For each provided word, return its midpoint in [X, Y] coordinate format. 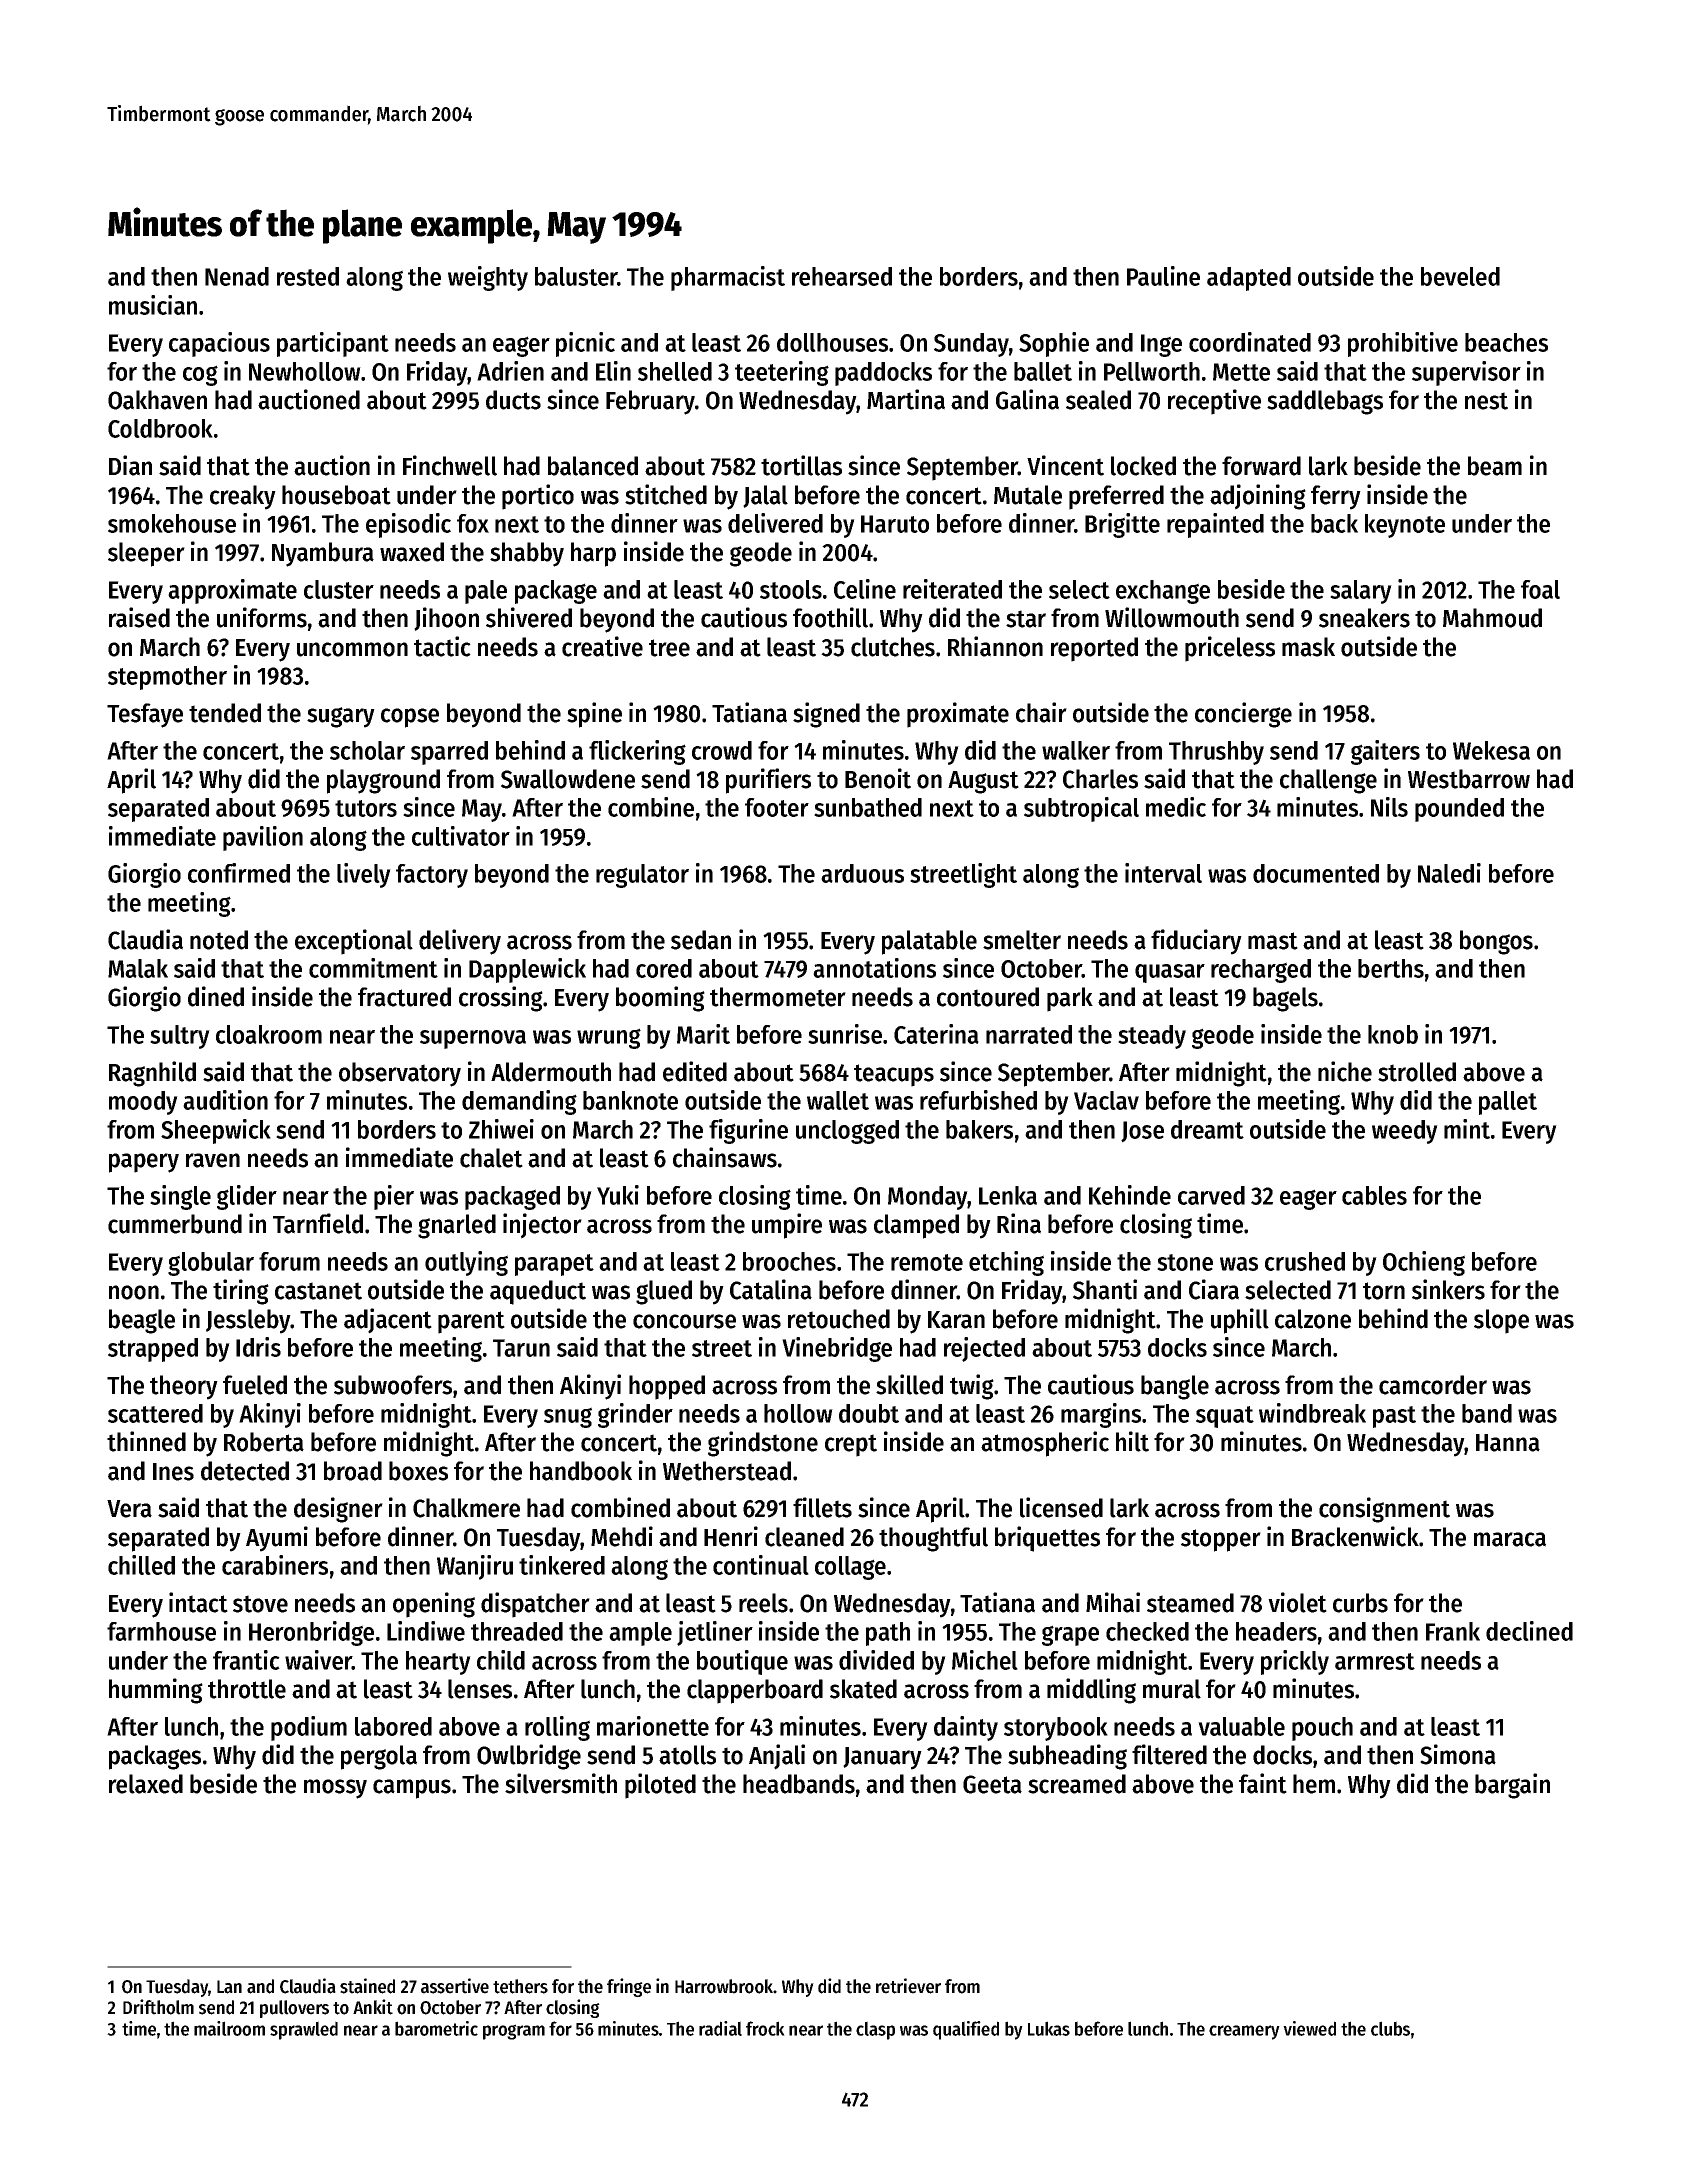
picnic [585, 344]
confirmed [239, 873]
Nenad [237, 276]
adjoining [1258, 497]
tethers [520, 1986]
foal [1540, 589]
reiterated [952, 589]
